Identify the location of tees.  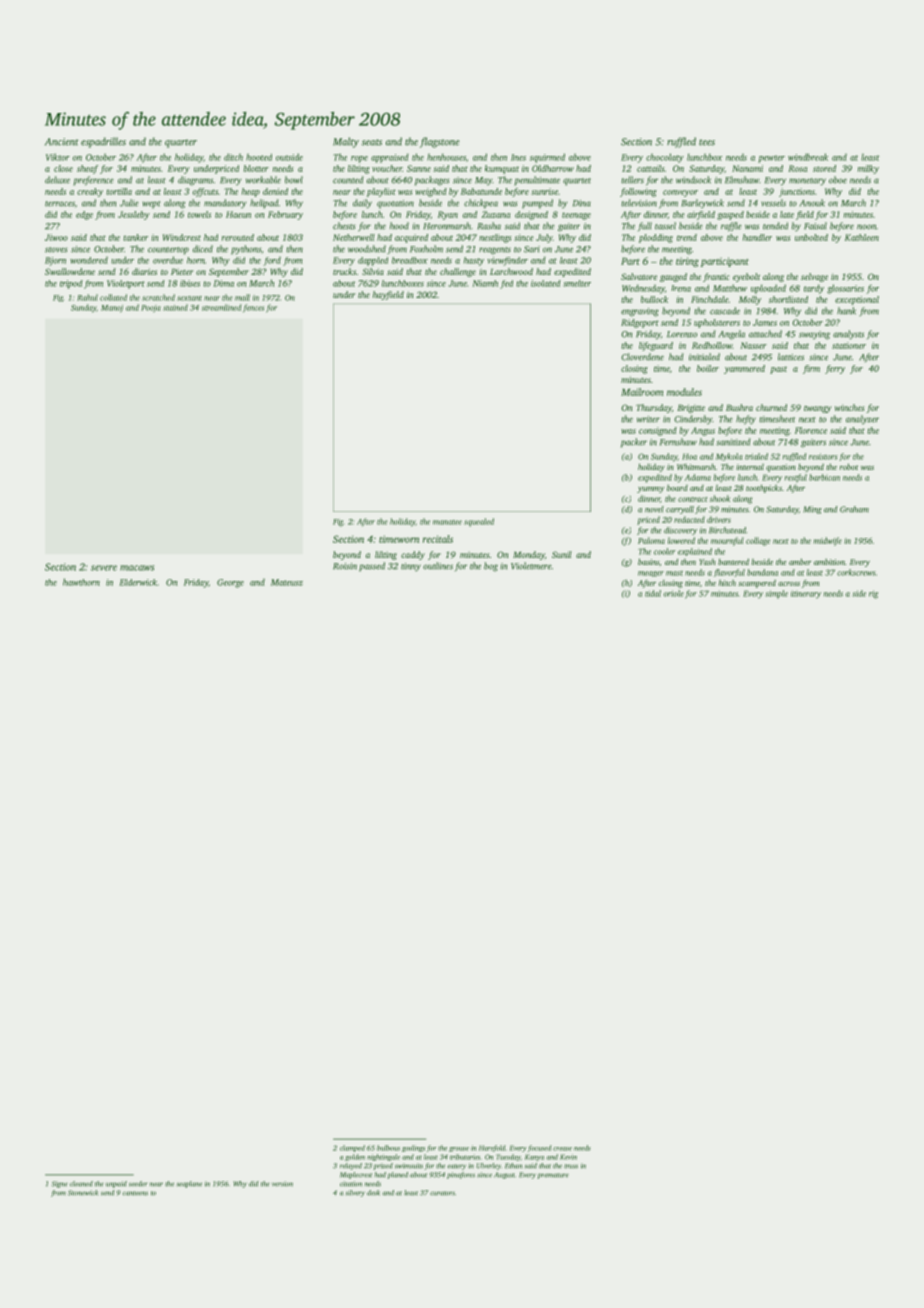
(707, 142).
